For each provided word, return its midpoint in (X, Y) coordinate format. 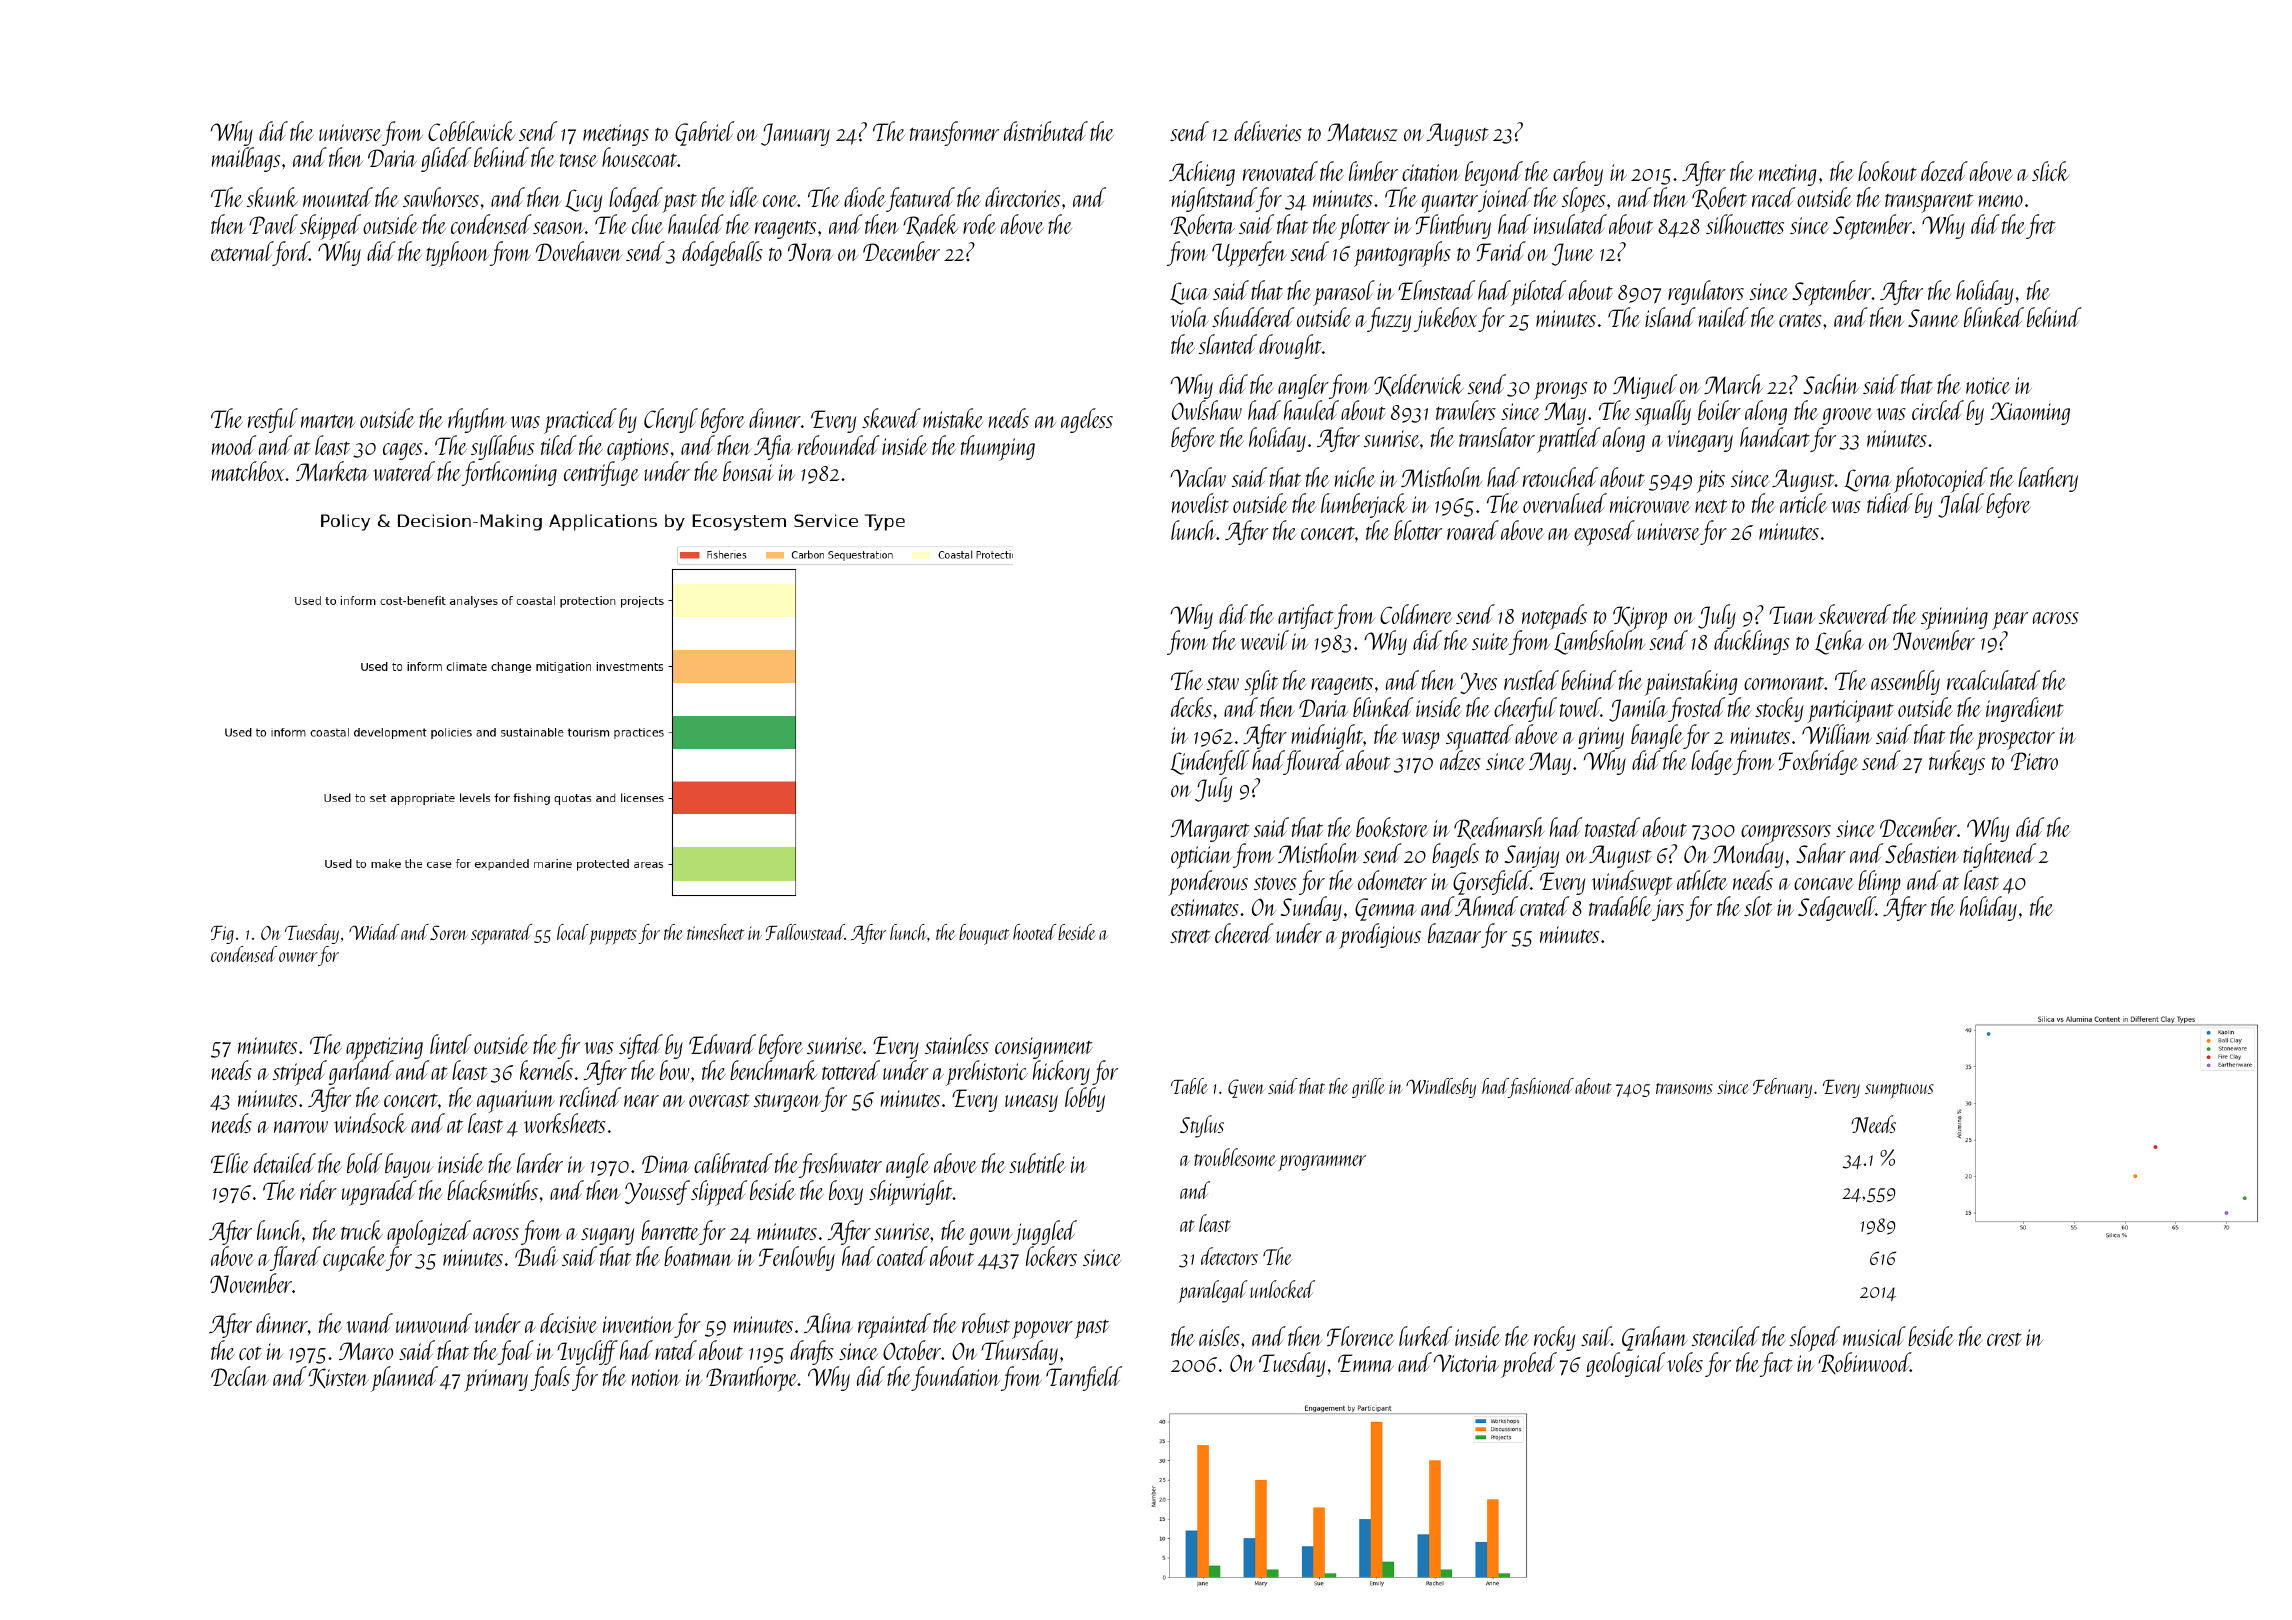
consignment (1044, 1048)
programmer (1322, 1163)
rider (318, 1190)
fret (2041, 226)
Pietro (2034, 761)
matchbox (248, 471)
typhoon (457, 254)
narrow (301, 1127)
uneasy (1031, 1103)
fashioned (1541, 1088)
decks (1191, 707)
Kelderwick (1419, 385)
